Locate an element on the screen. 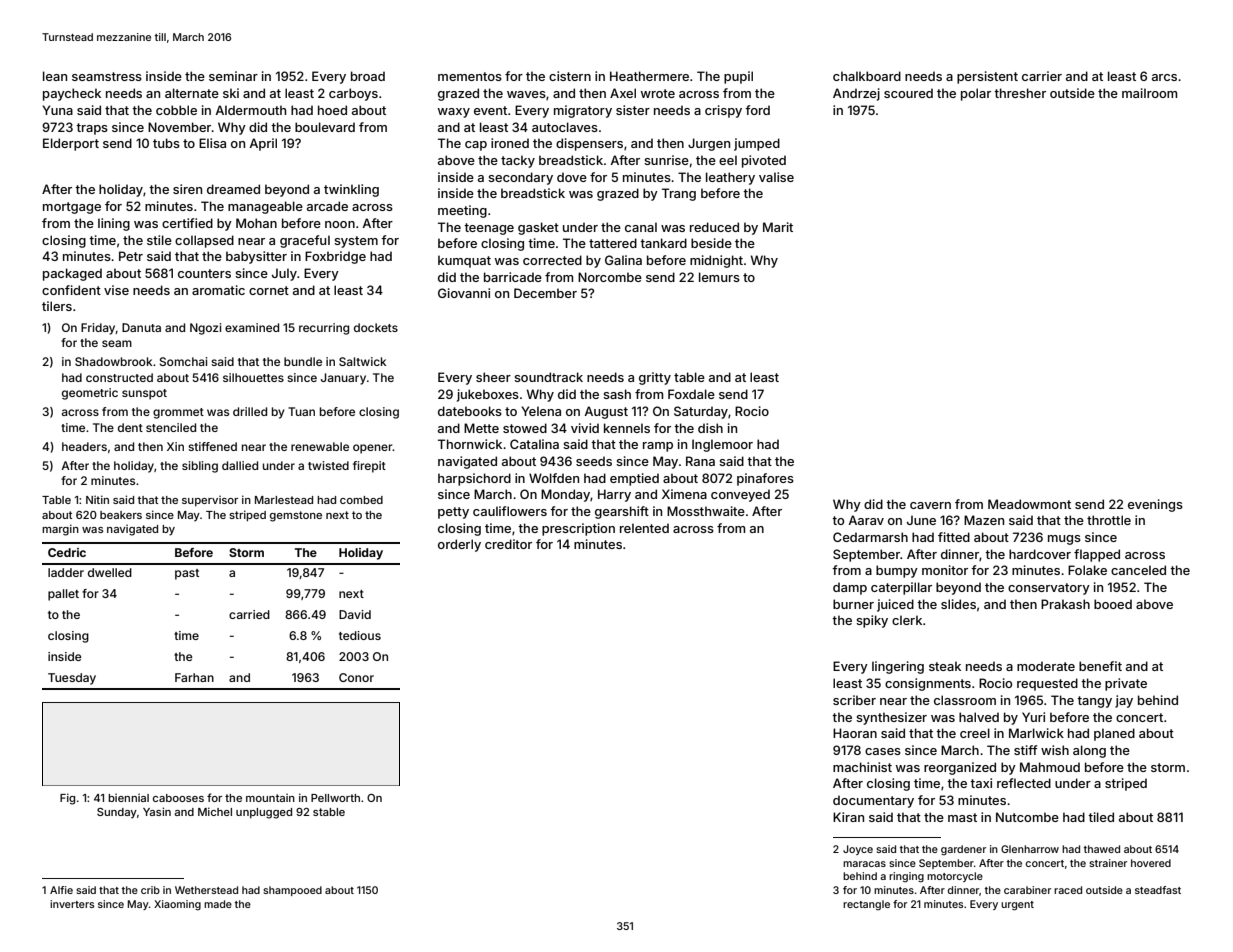 The image size is (1233, 952). steadfast is located at coordinates (1158, 890).
